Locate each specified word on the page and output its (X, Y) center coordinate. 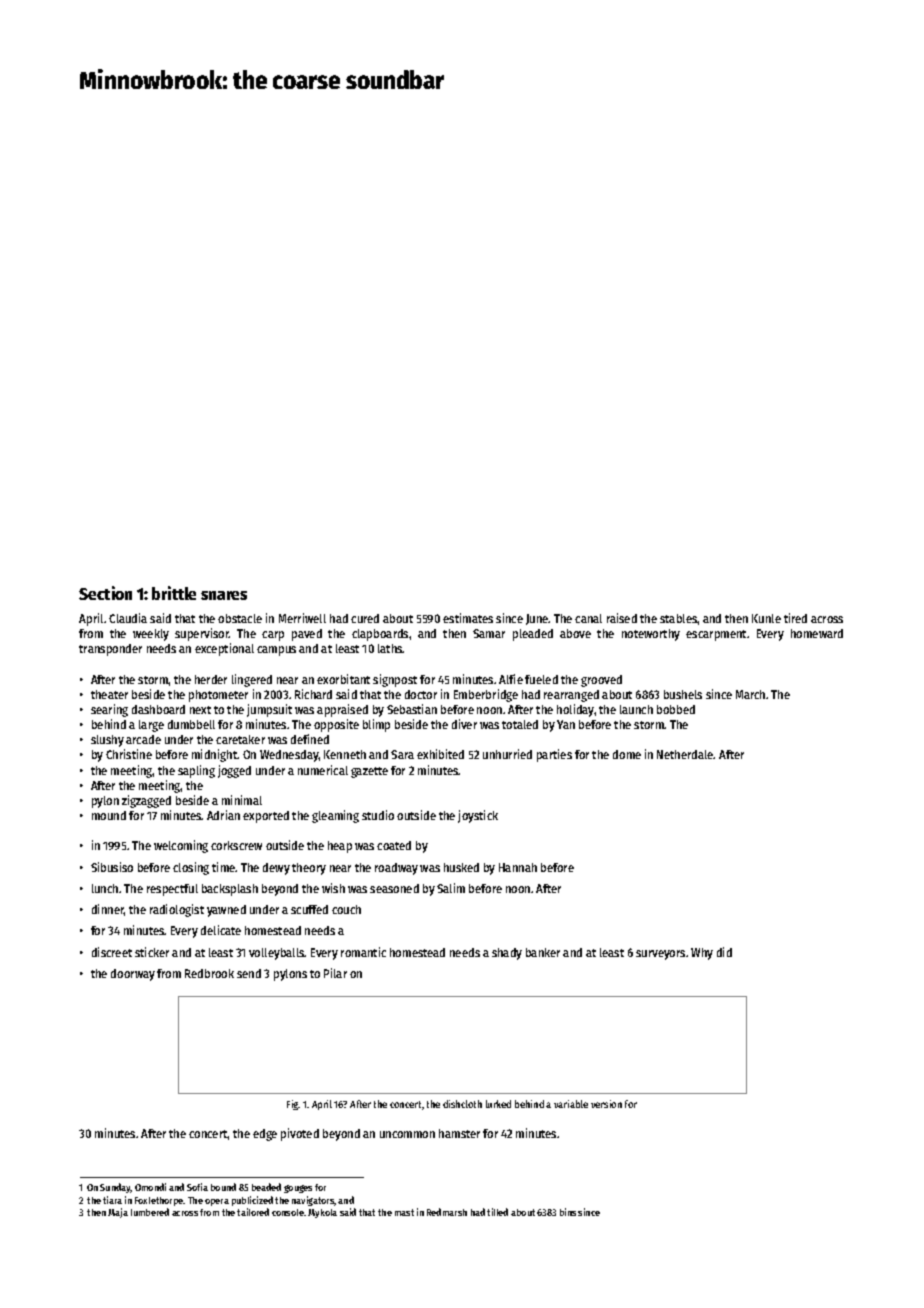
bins (568, 1212)
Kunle (766, 618)
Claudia (128, 618)
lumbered (150, 1212)
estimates (468, 618)
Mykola (322, 1213)
